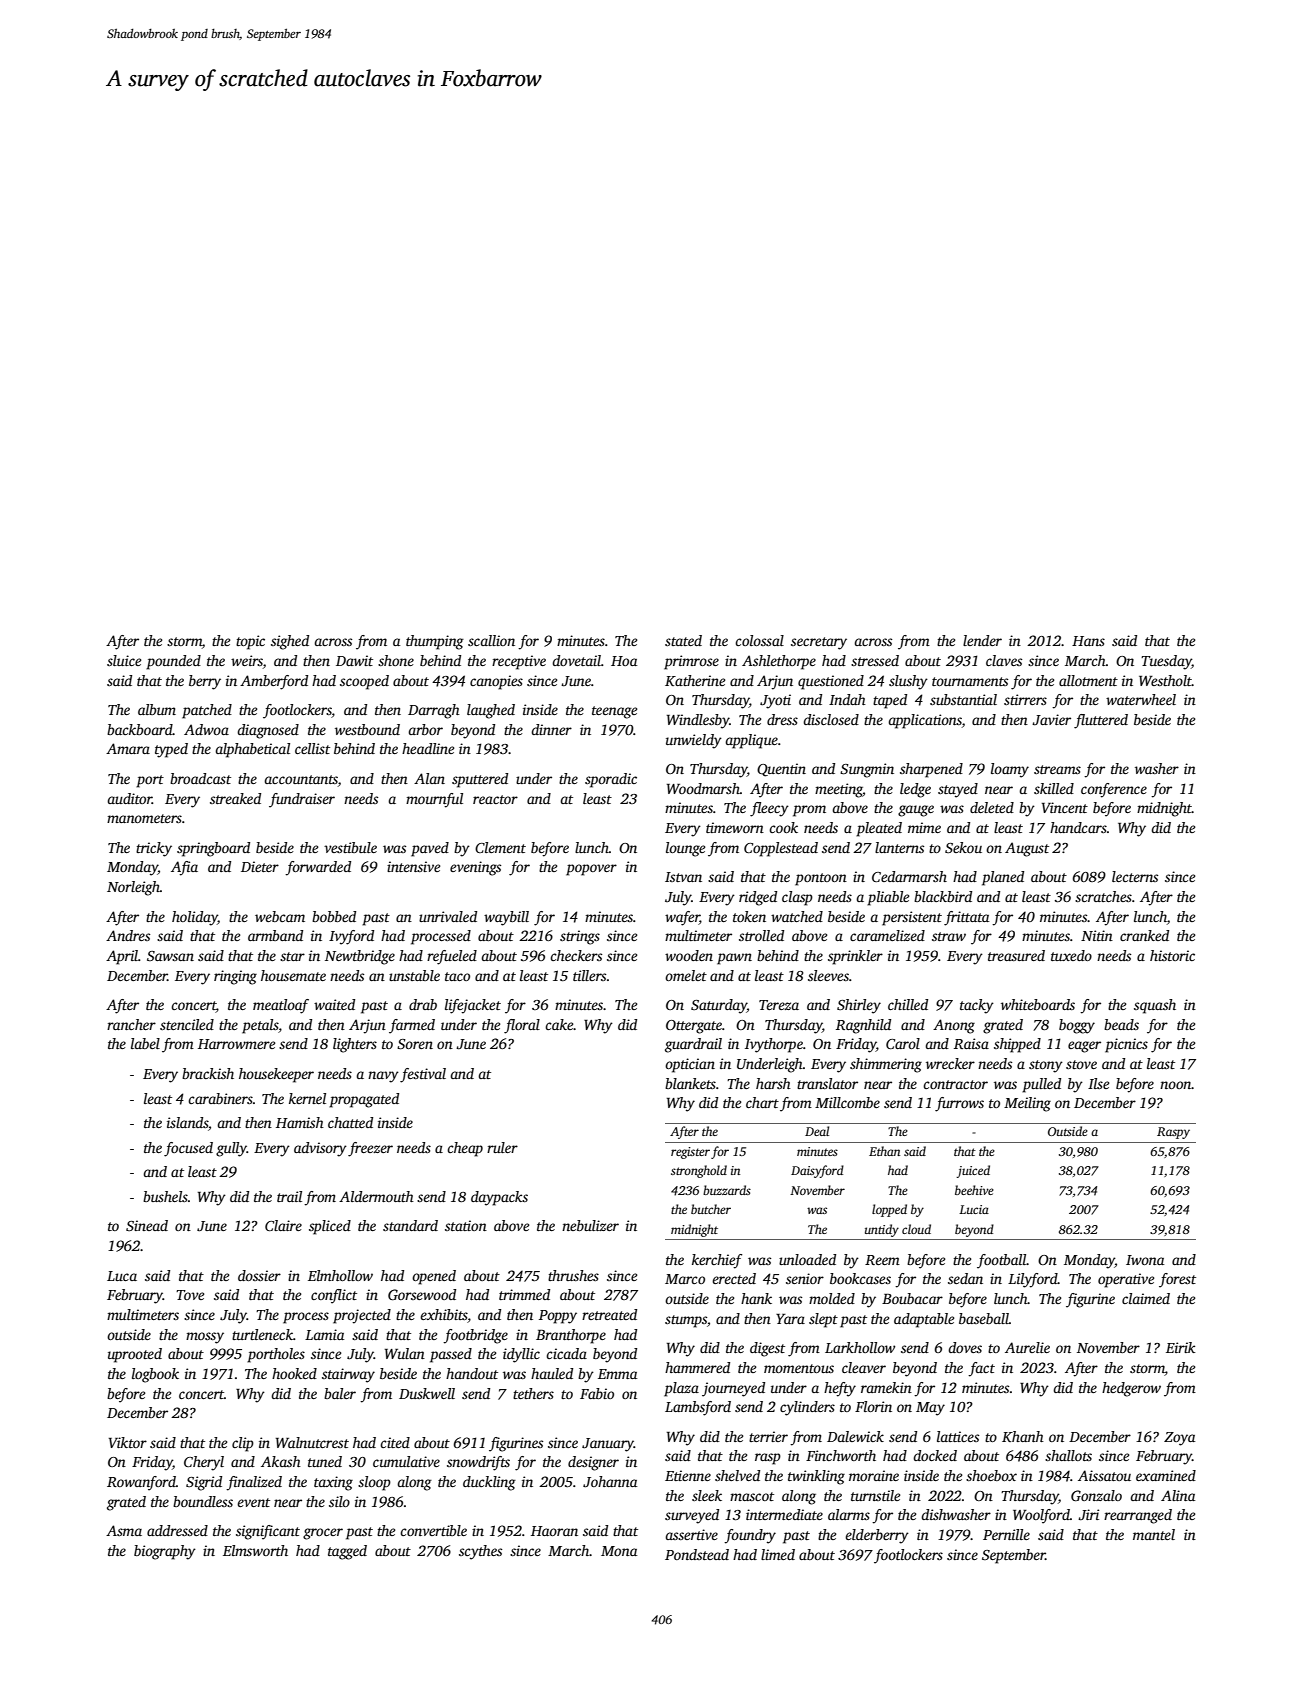 This screenshot has height=1686, width=1303. Describe the element at coordinates (690, 1083) in the screenshot. I see `blankets` at that location.
